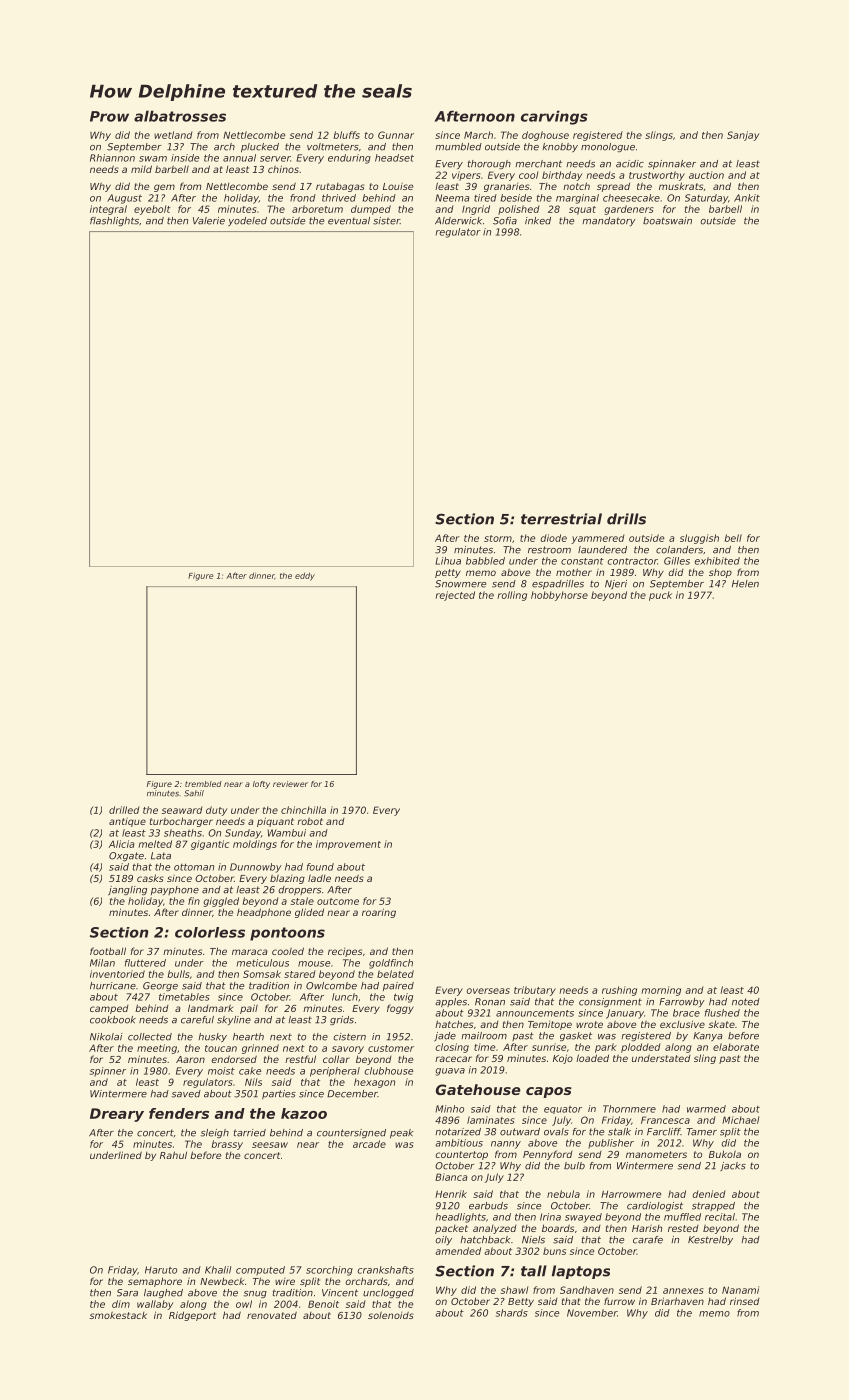  I want to click on scorching, so click(329, 1271).
